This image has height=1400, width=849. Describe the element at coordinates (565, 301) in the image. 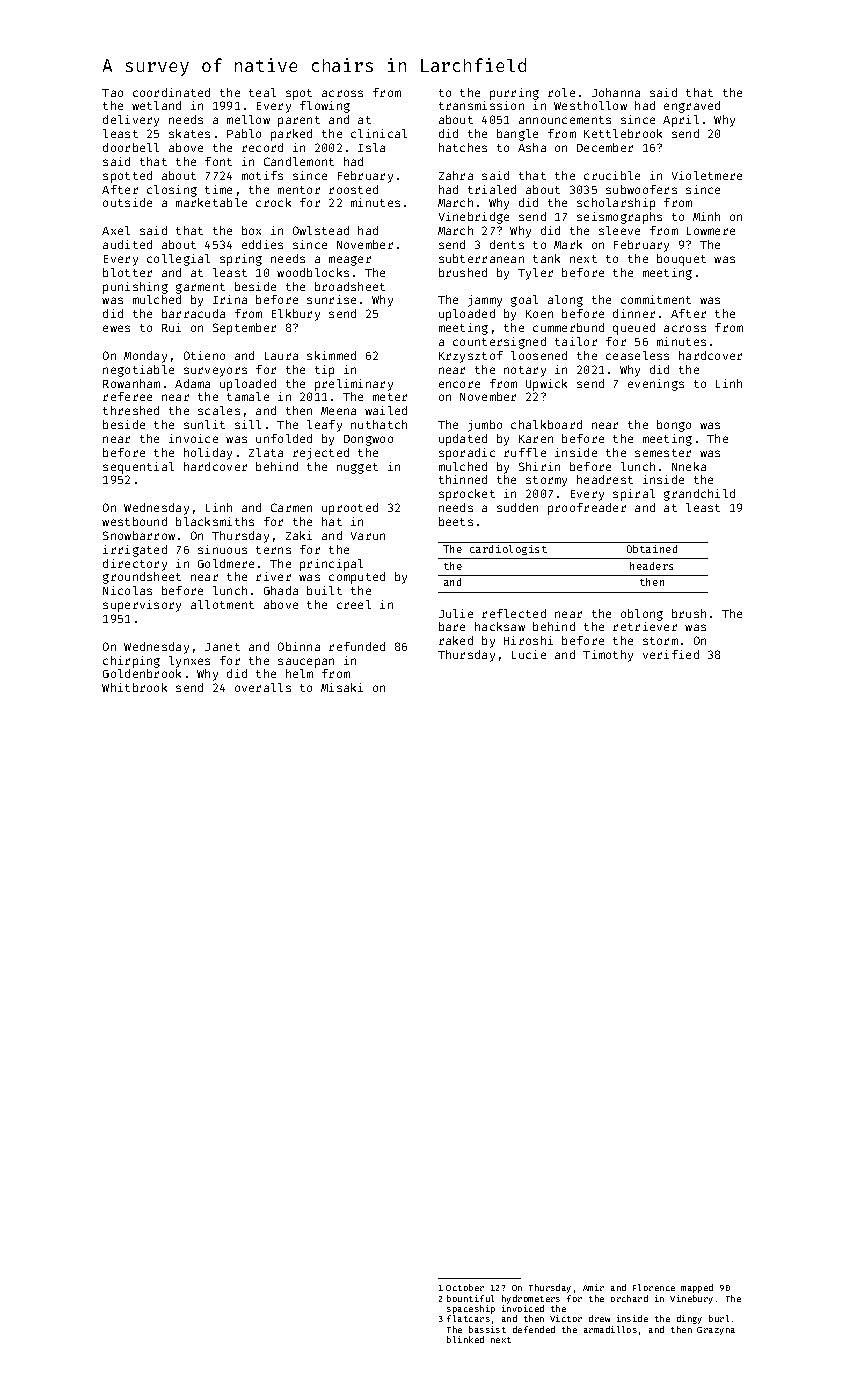

I see `along` at that location.
